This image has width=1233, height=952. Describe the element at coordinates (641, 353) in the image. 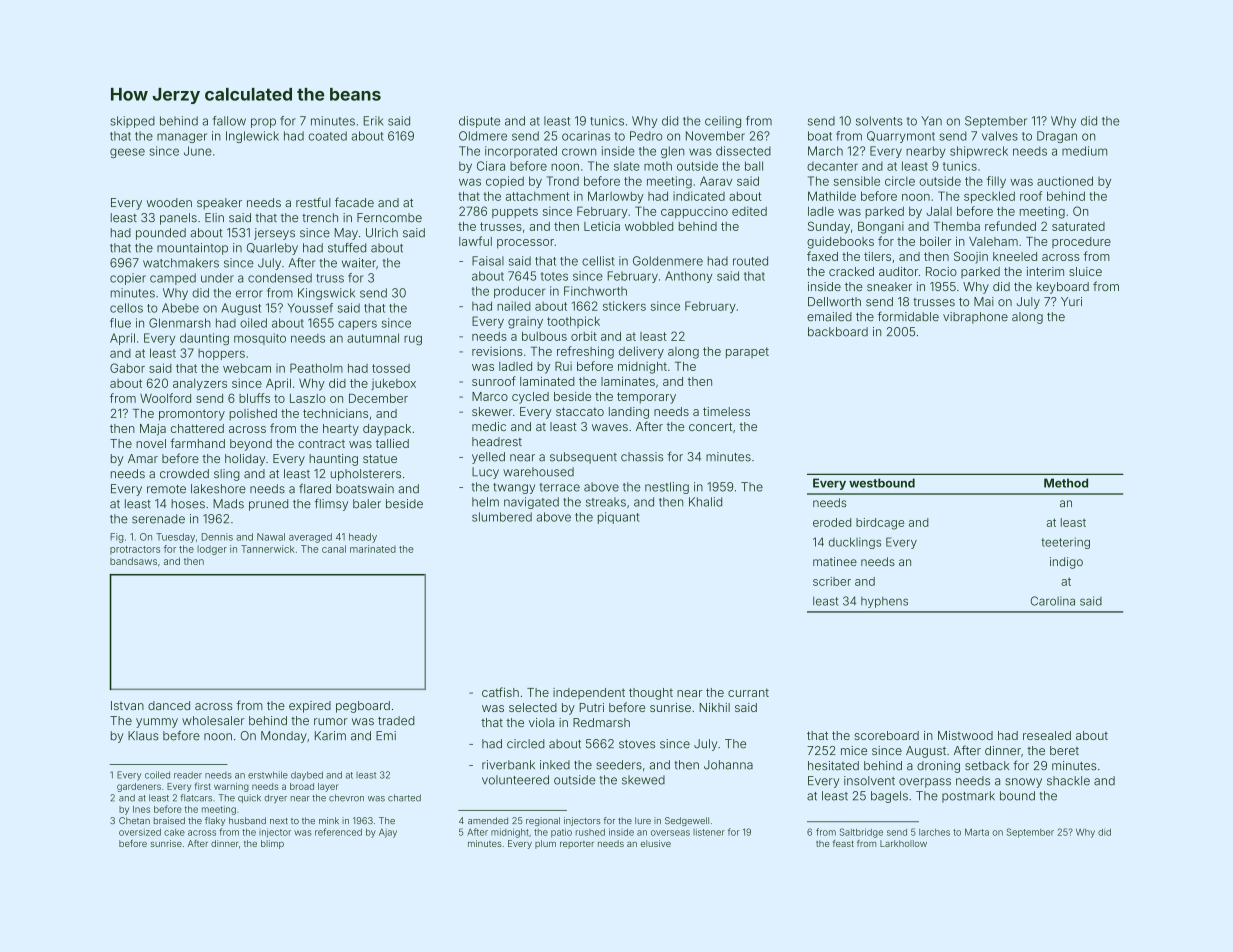

I see `delivery` at that location.
